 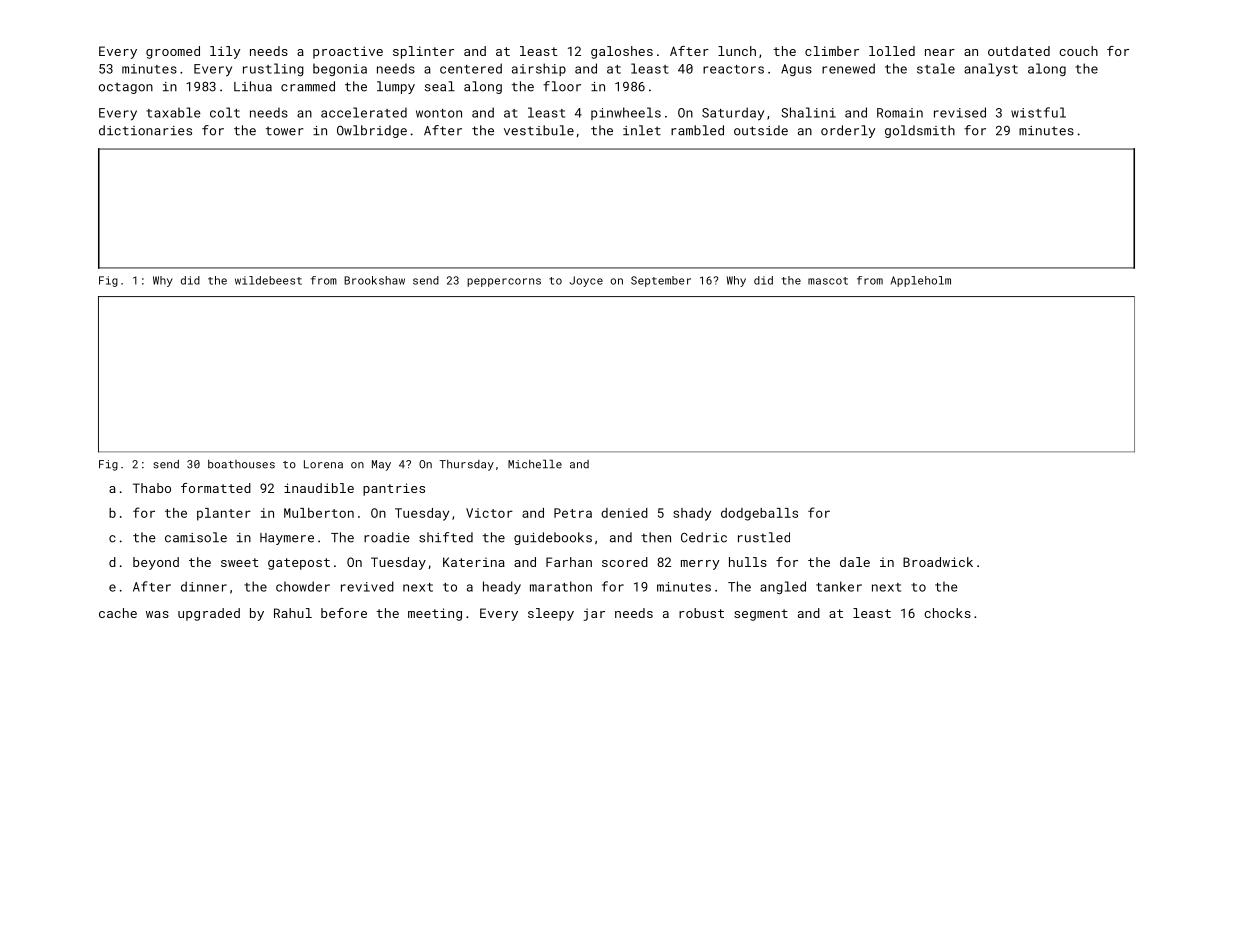 I want to click on meeting, so click(x=435, y=614).
